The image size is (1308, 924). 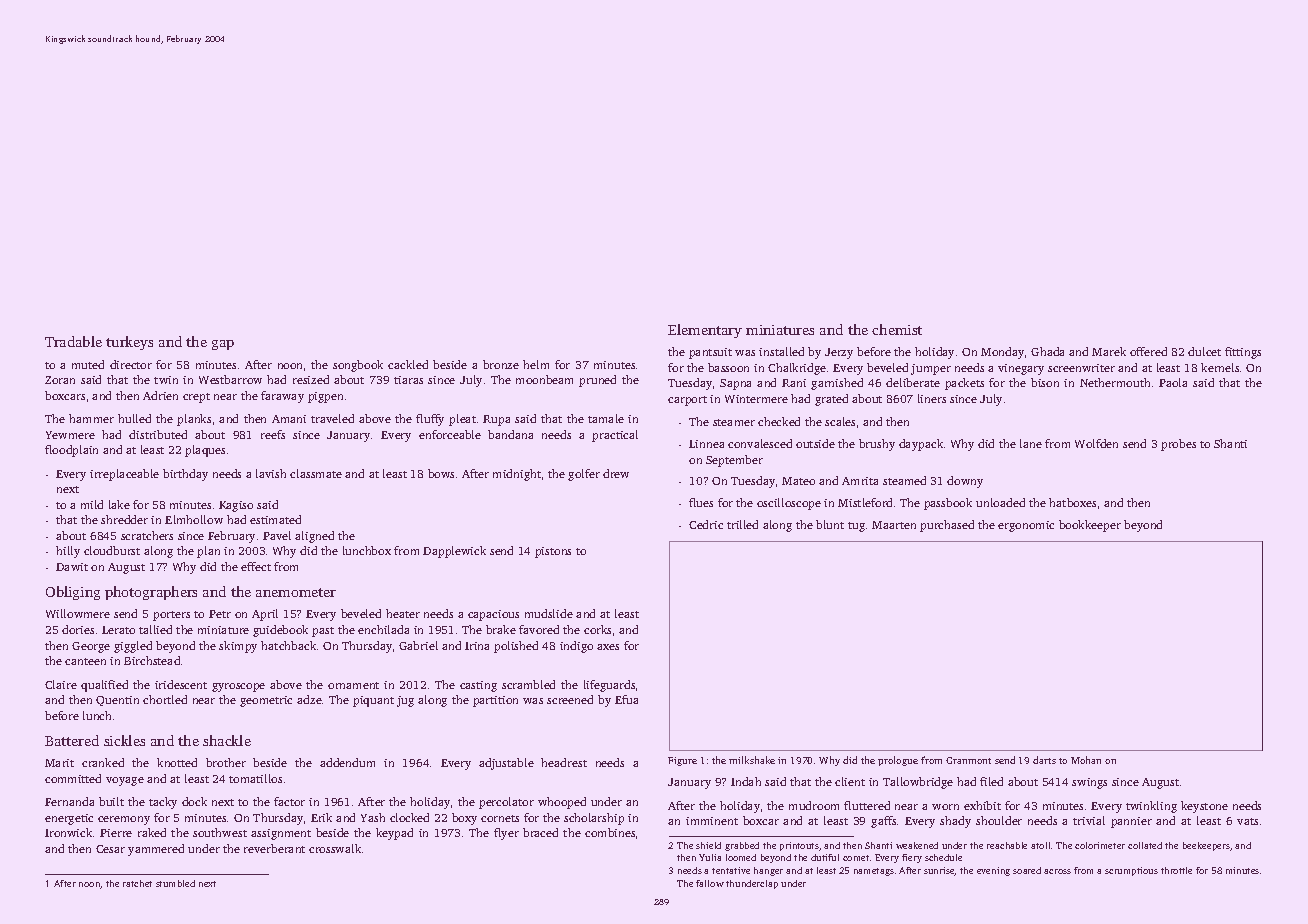 I want to click on estimated, so click(x=275, y=519).
